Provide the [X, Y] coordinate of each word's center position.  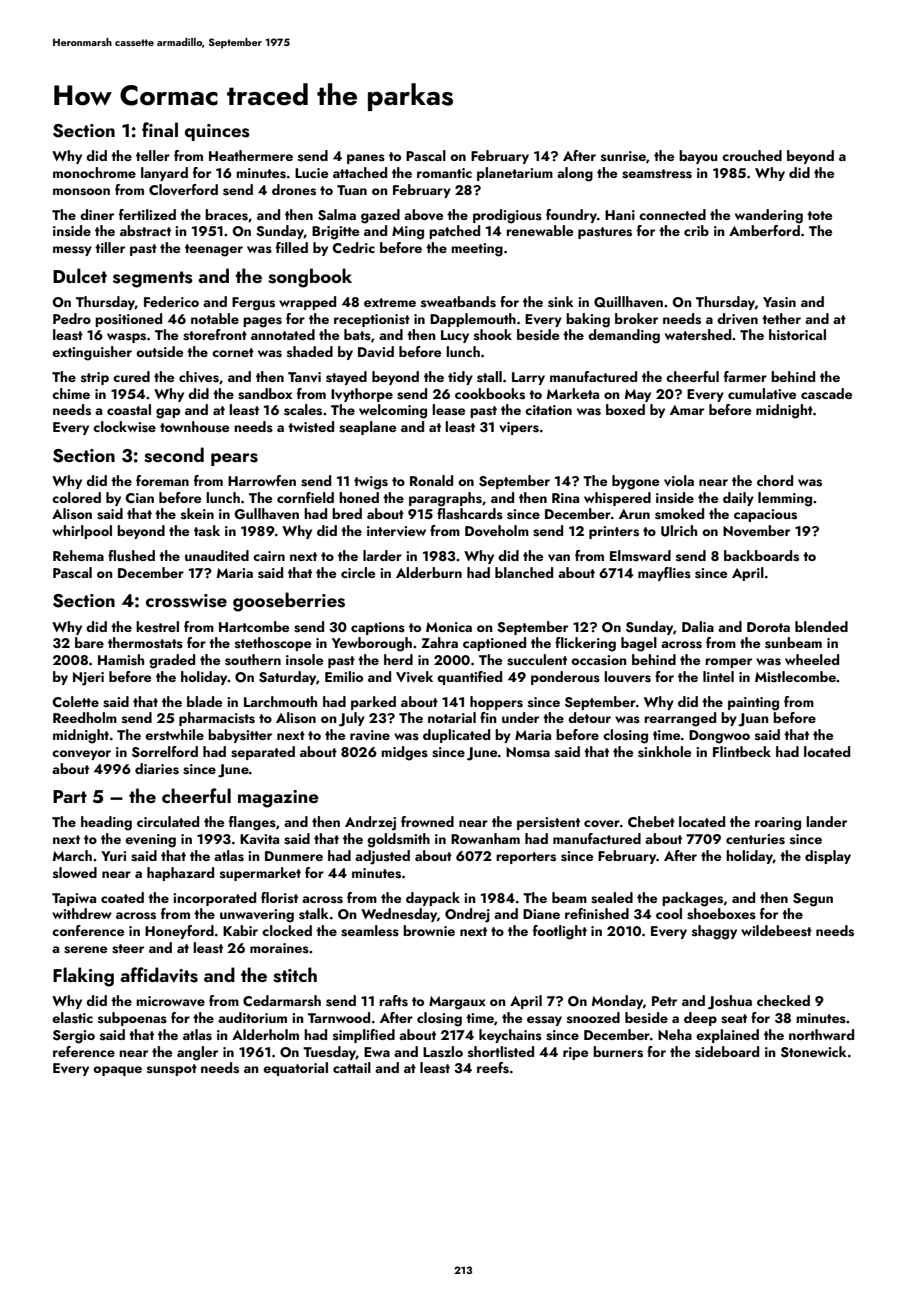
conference [88, 930]
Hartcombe [254, 626]
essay [544, 1021]
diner [97, 214]
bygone [636, 482]
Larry [528, 378]
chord [775, 480]
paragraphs [445, 499]
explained [727, 1036]
